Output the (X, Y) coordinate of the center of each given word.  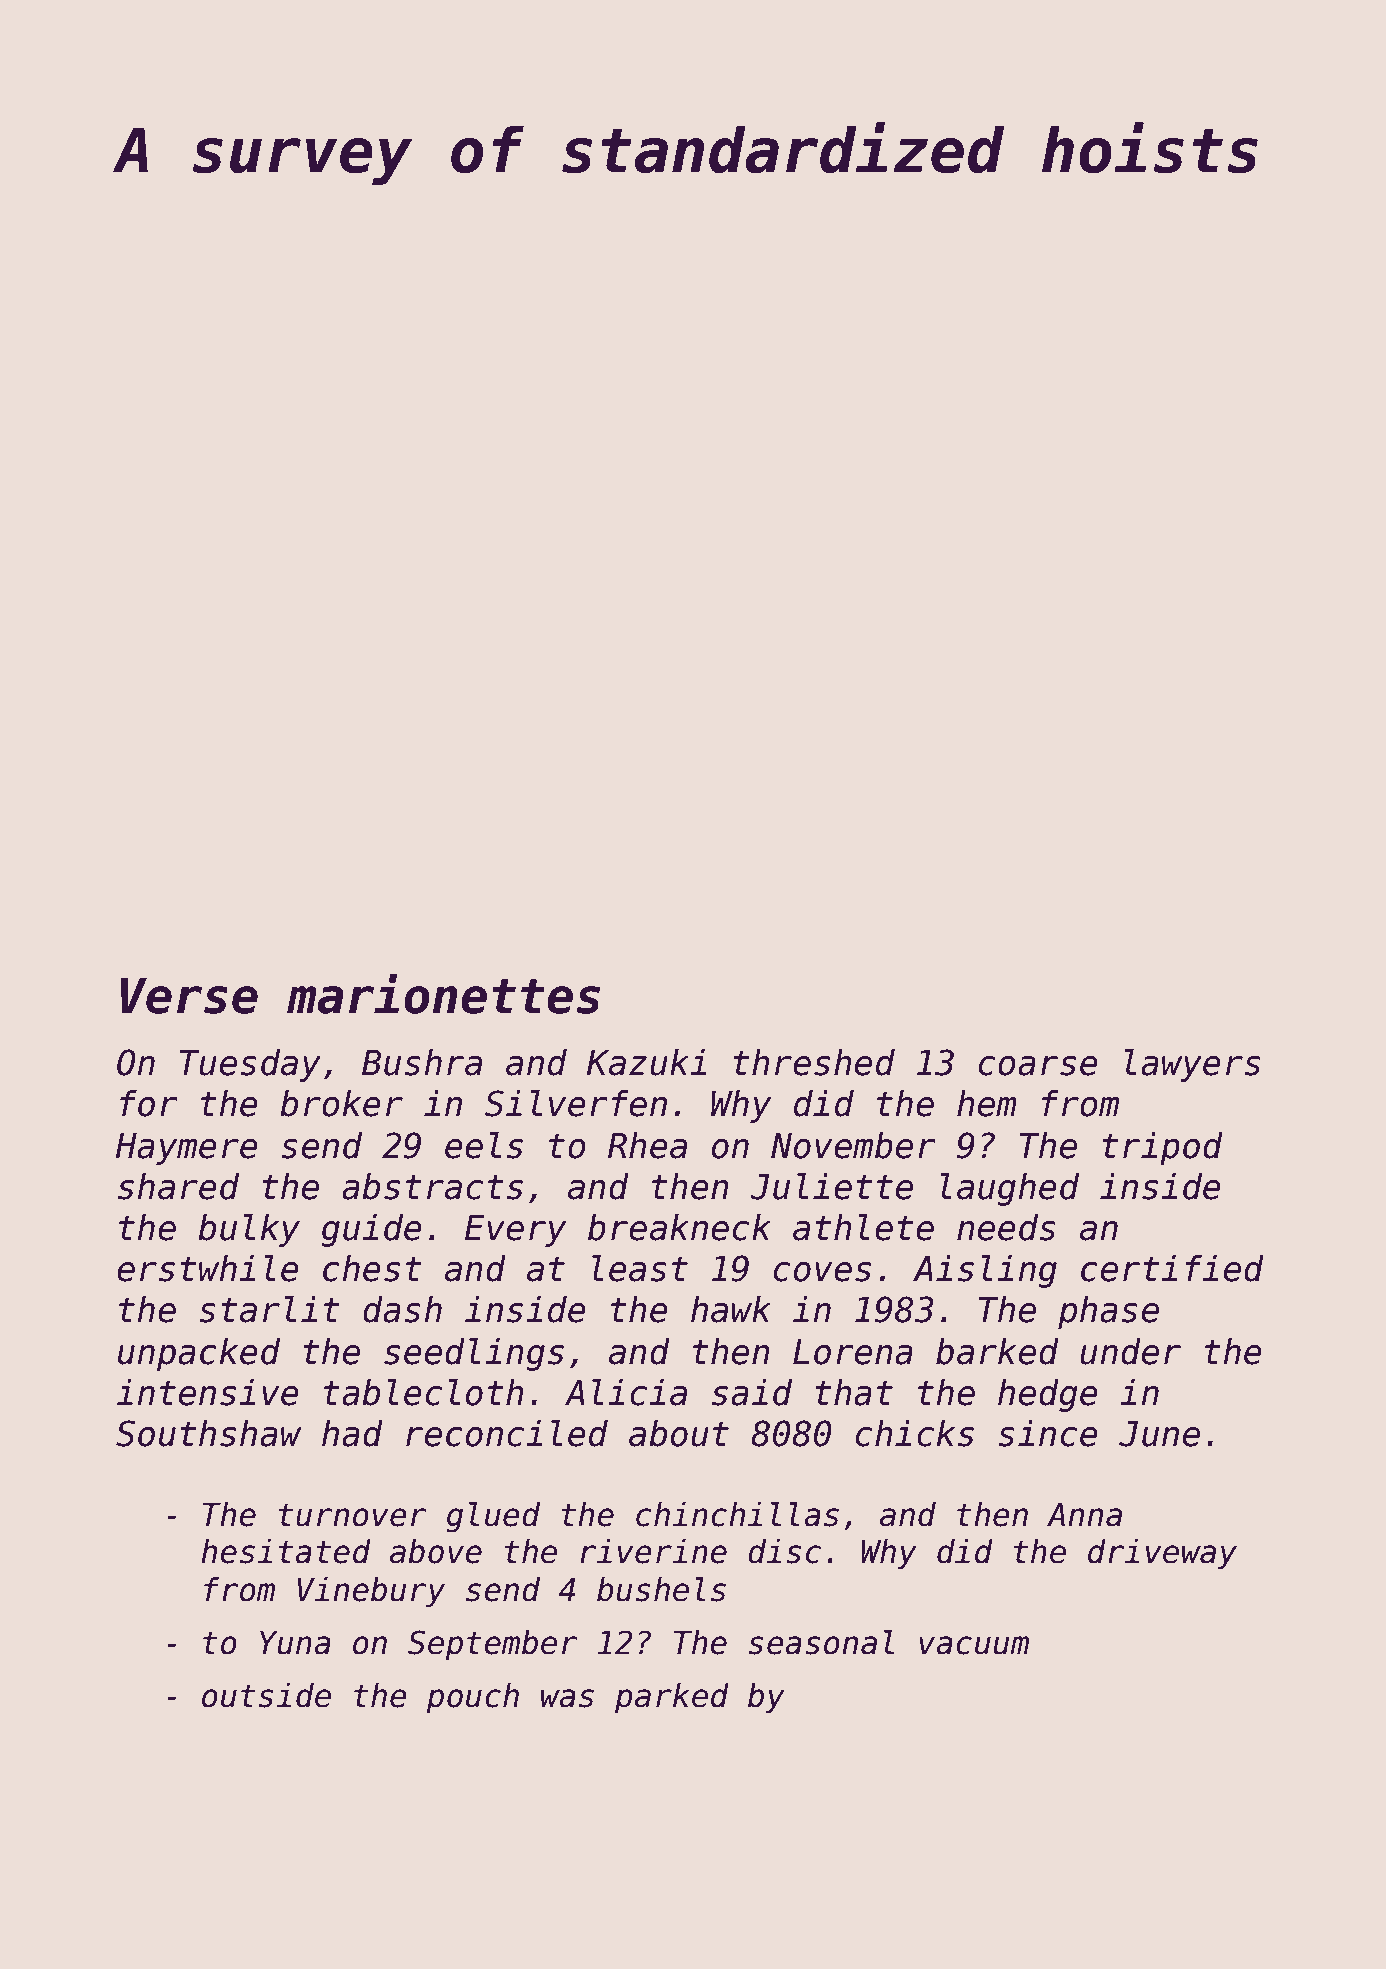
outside (266, 1695)
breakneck (679, 1227)
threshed (814, 1062)
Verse (189, 996)
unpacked (199, 1354)
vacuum (974, 1645)
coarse (1038, 1066)
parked (672, 1698)
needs (1006, 1227)
